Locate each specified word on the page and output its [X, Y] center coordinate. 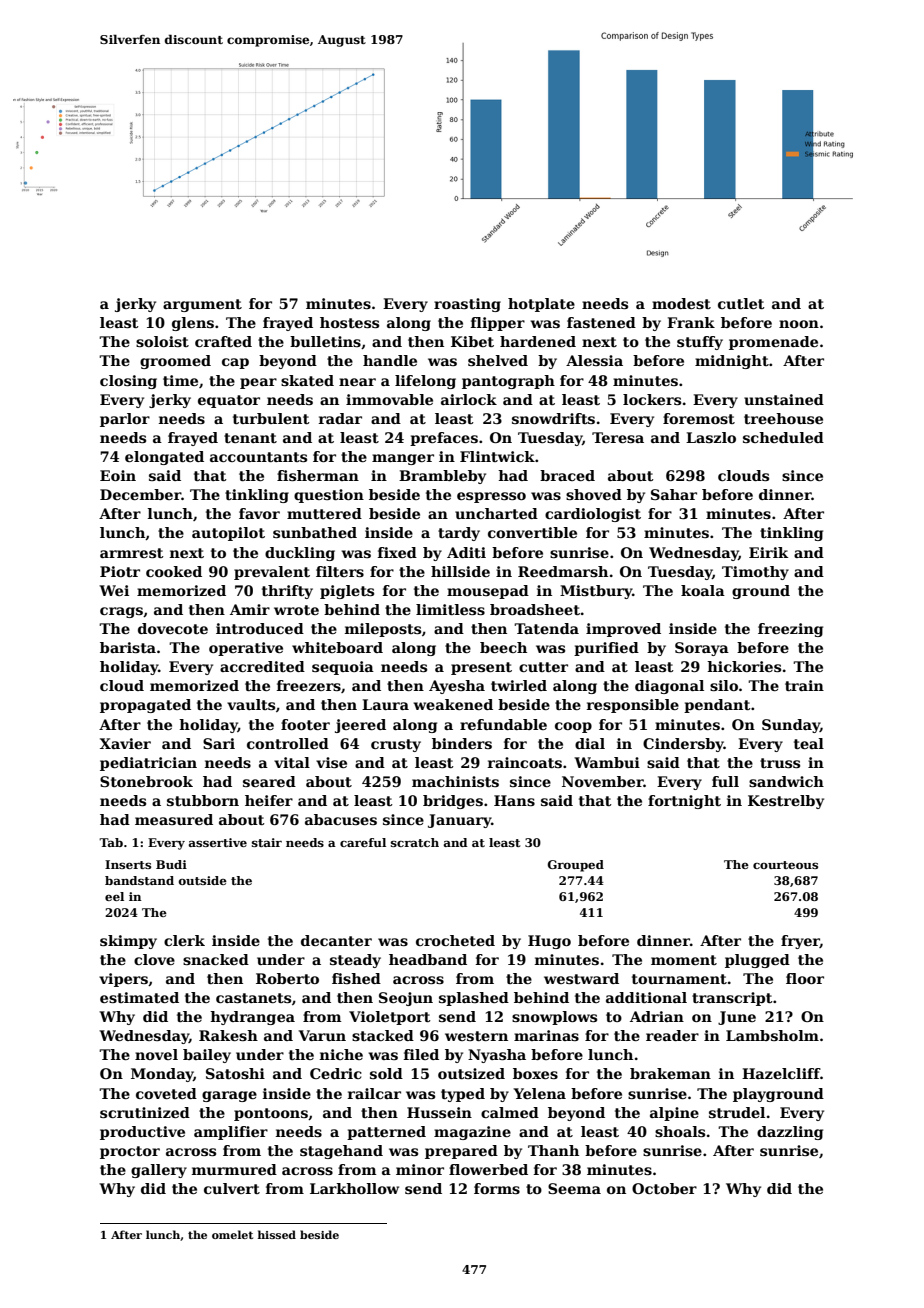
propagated [145, 706]
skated [307, 380]
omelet [232, 1234]
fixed [397, 552]
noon [799, 324]
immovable [389, 399]
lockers [652, 399]
